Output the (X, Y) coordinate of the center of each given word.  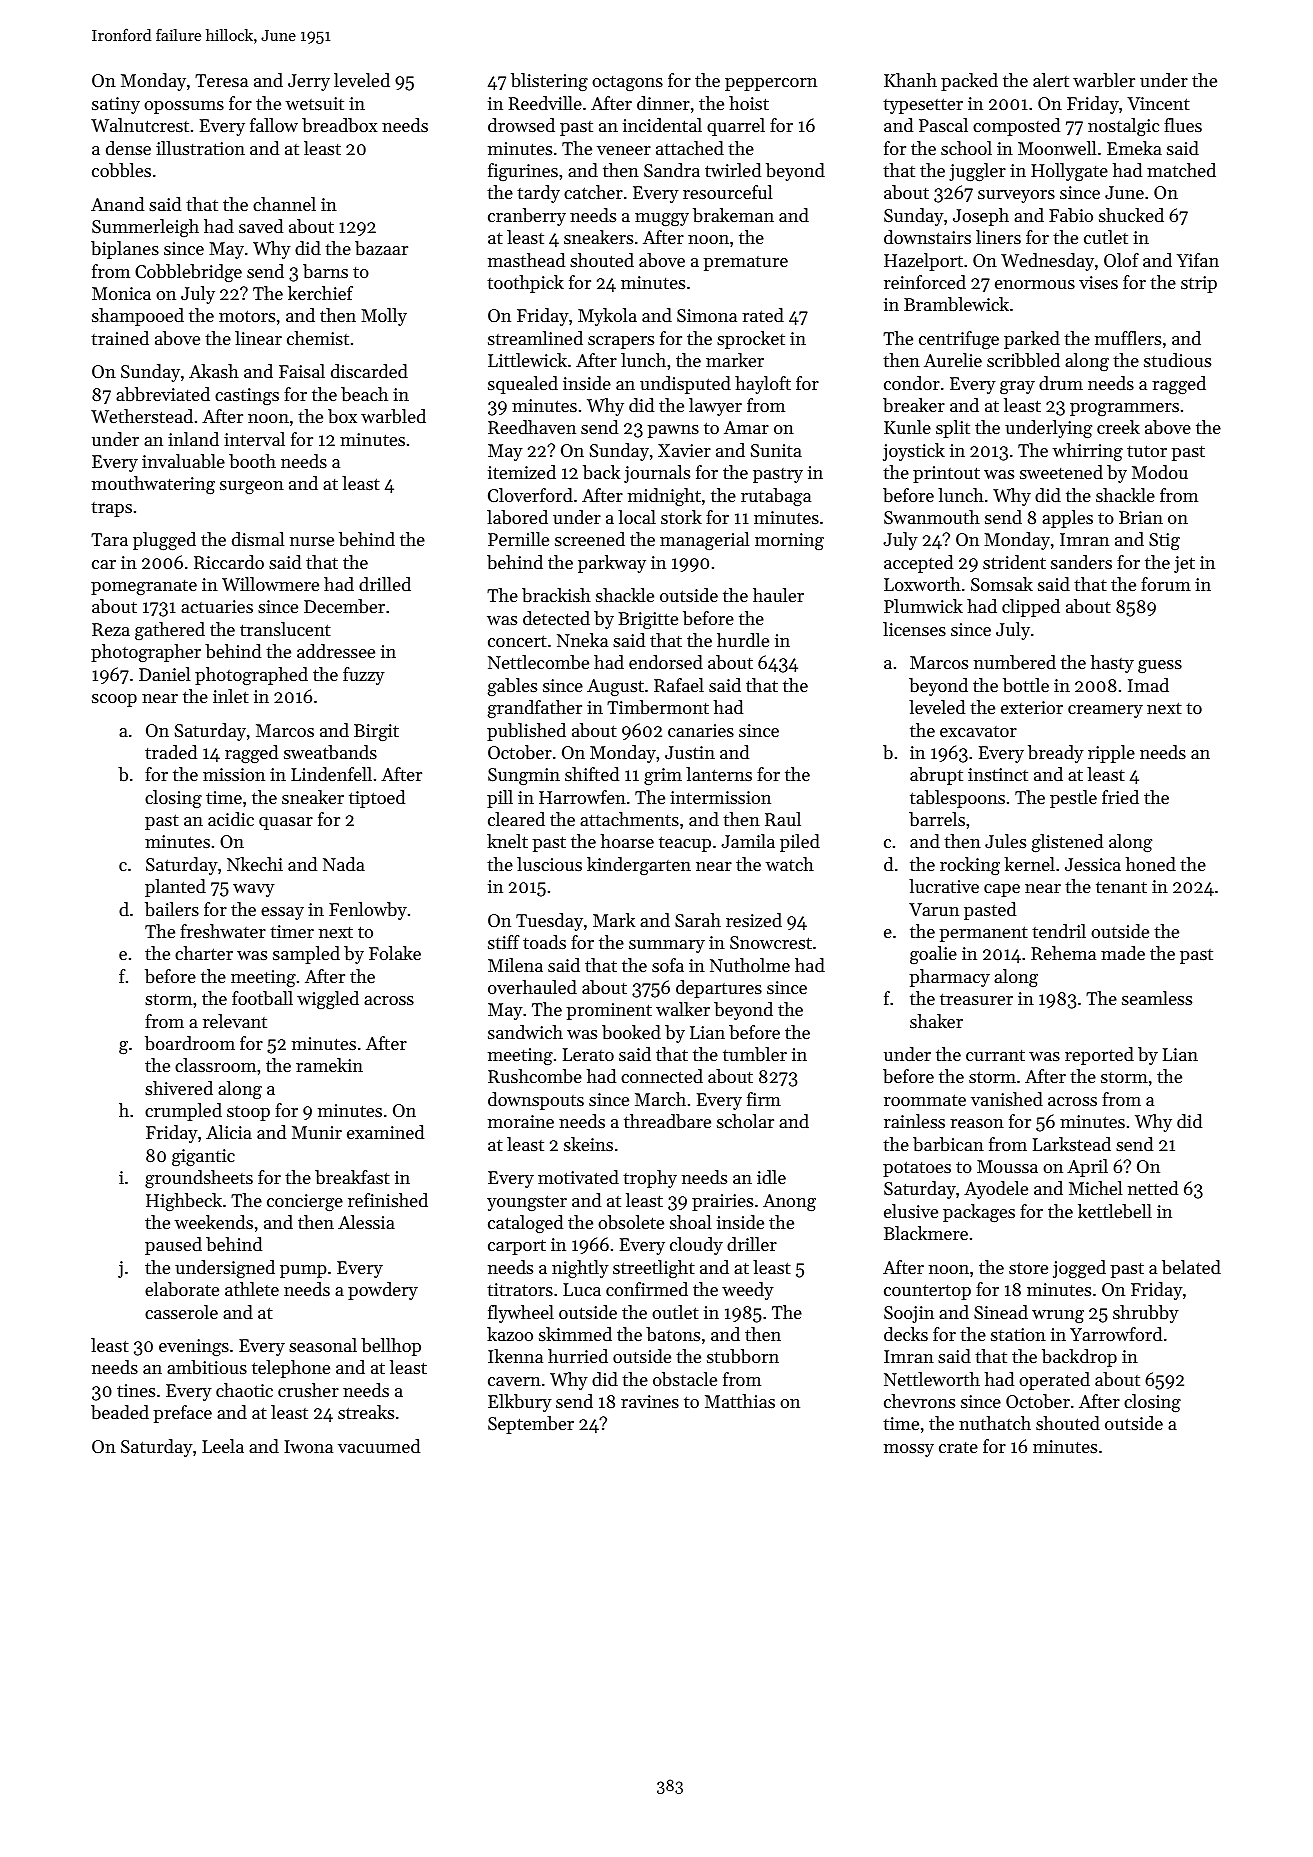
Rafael (679, 685)
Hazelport (923, 262)
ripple (1111, 754)
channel (284, 204)
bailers (172, 909)
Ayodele (996, 1190)
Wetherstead (142, 416)
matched (1181, 170)
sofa (668, 965)
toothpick (525, 284)
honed (1151, 864)
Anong (789, 1202)
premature (745, 263)
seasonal (323, 1345)
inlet (231, 696)
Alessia (366, 1222)
